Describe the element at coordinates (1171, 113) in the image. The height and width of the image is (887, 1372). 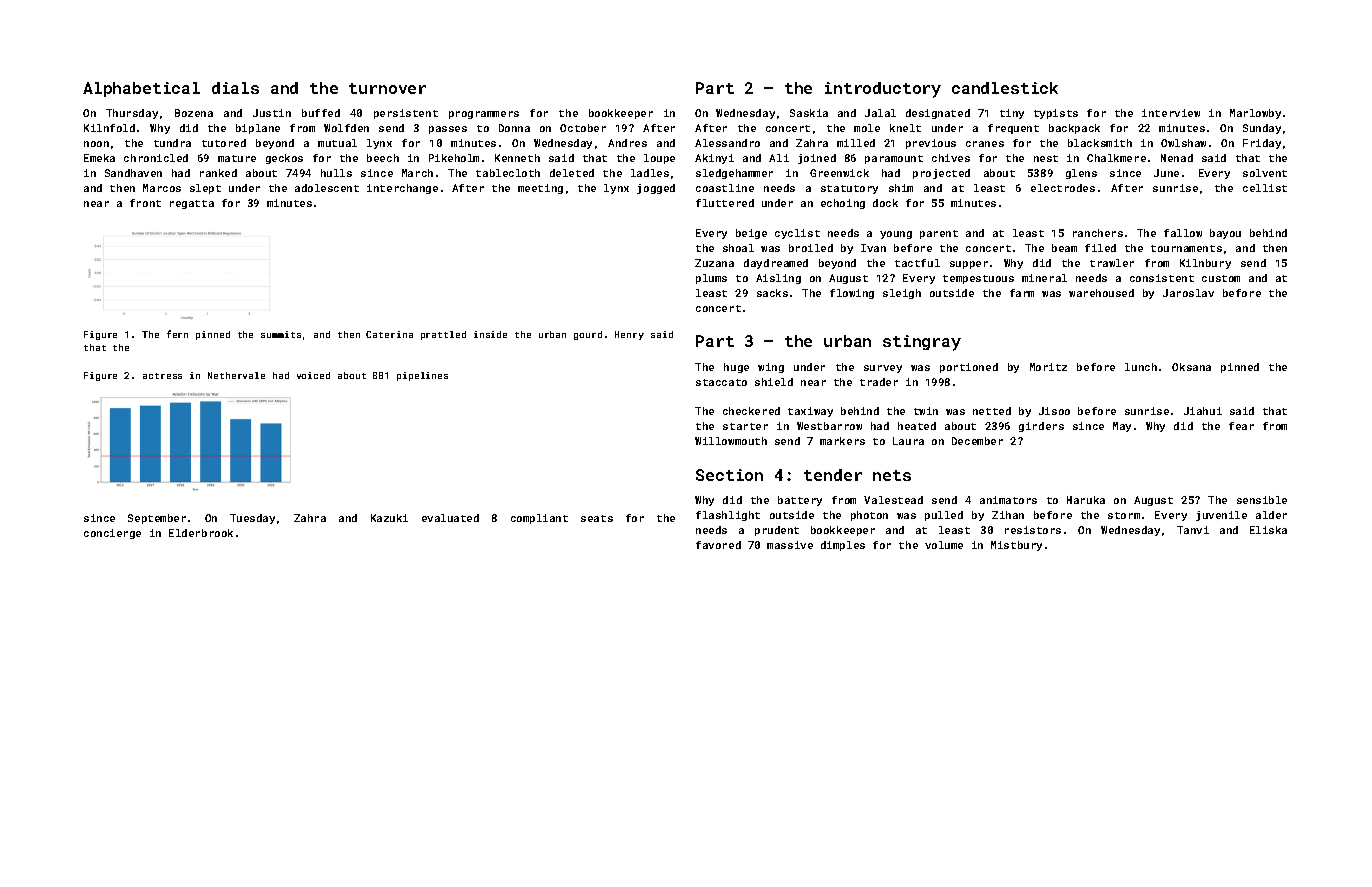
I see `interview` at that location.
